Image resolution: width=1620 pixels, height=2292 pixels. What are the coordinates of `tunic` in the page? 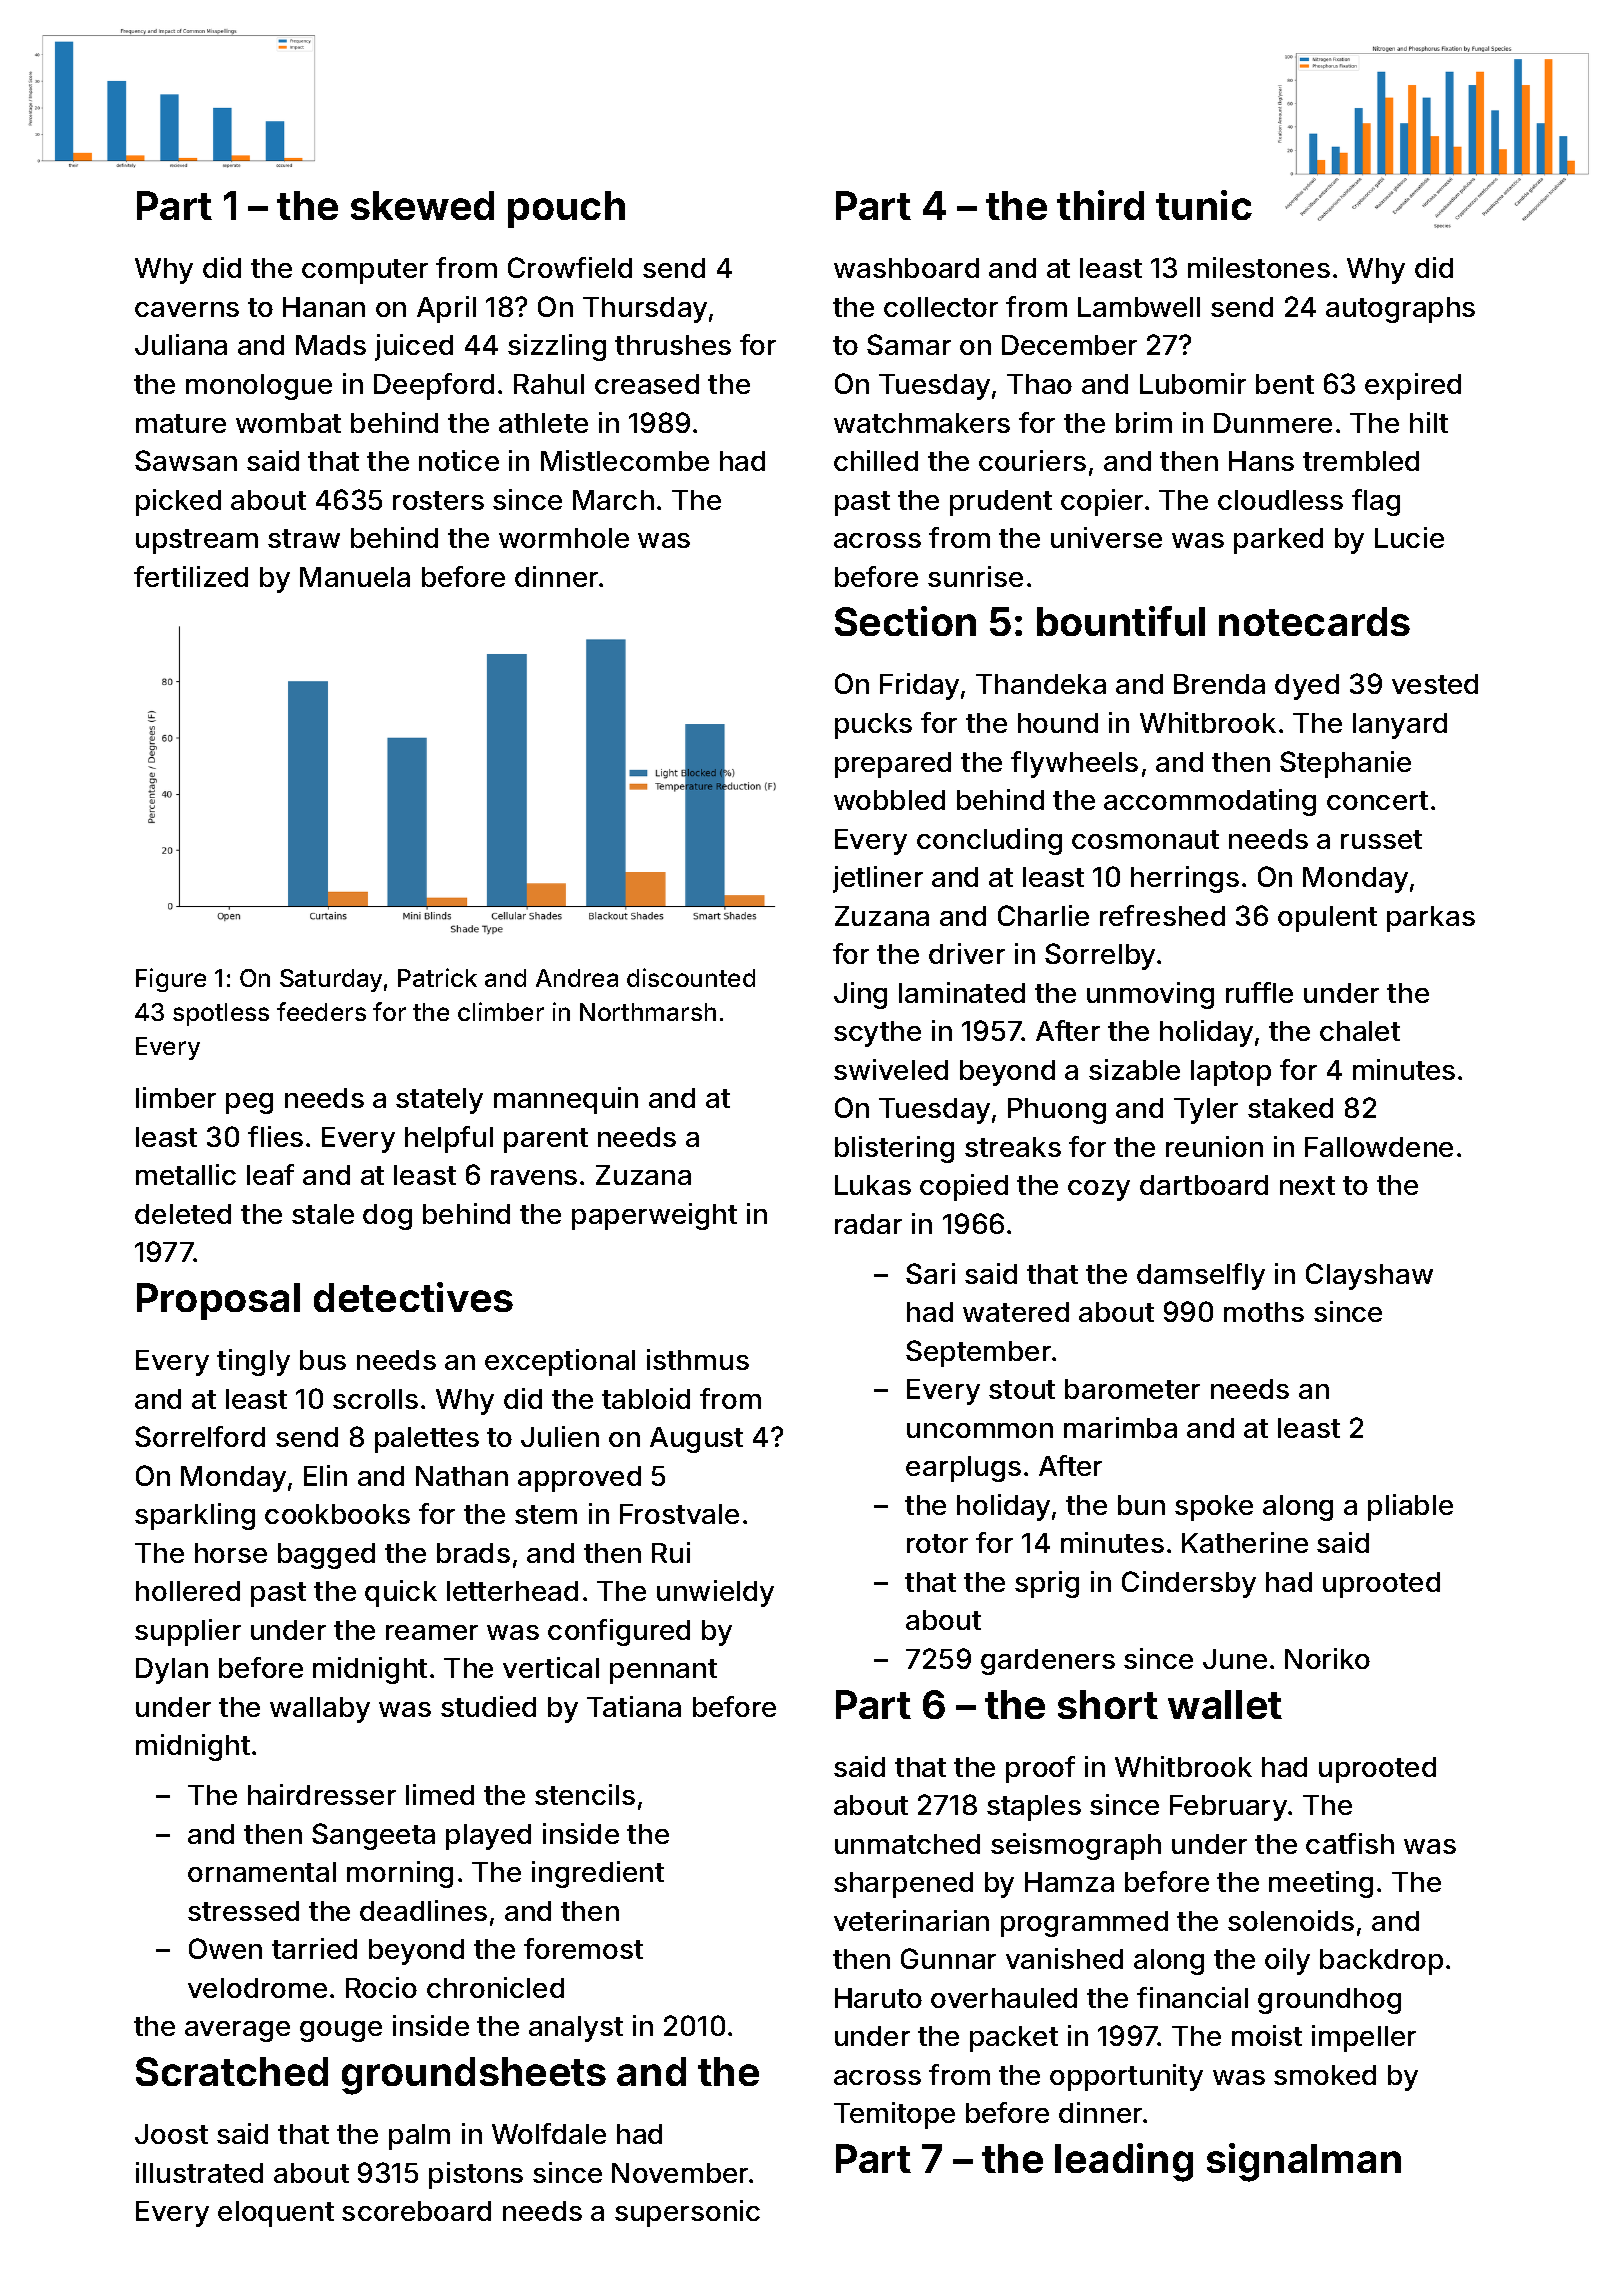 It's located at (1204, 205).
